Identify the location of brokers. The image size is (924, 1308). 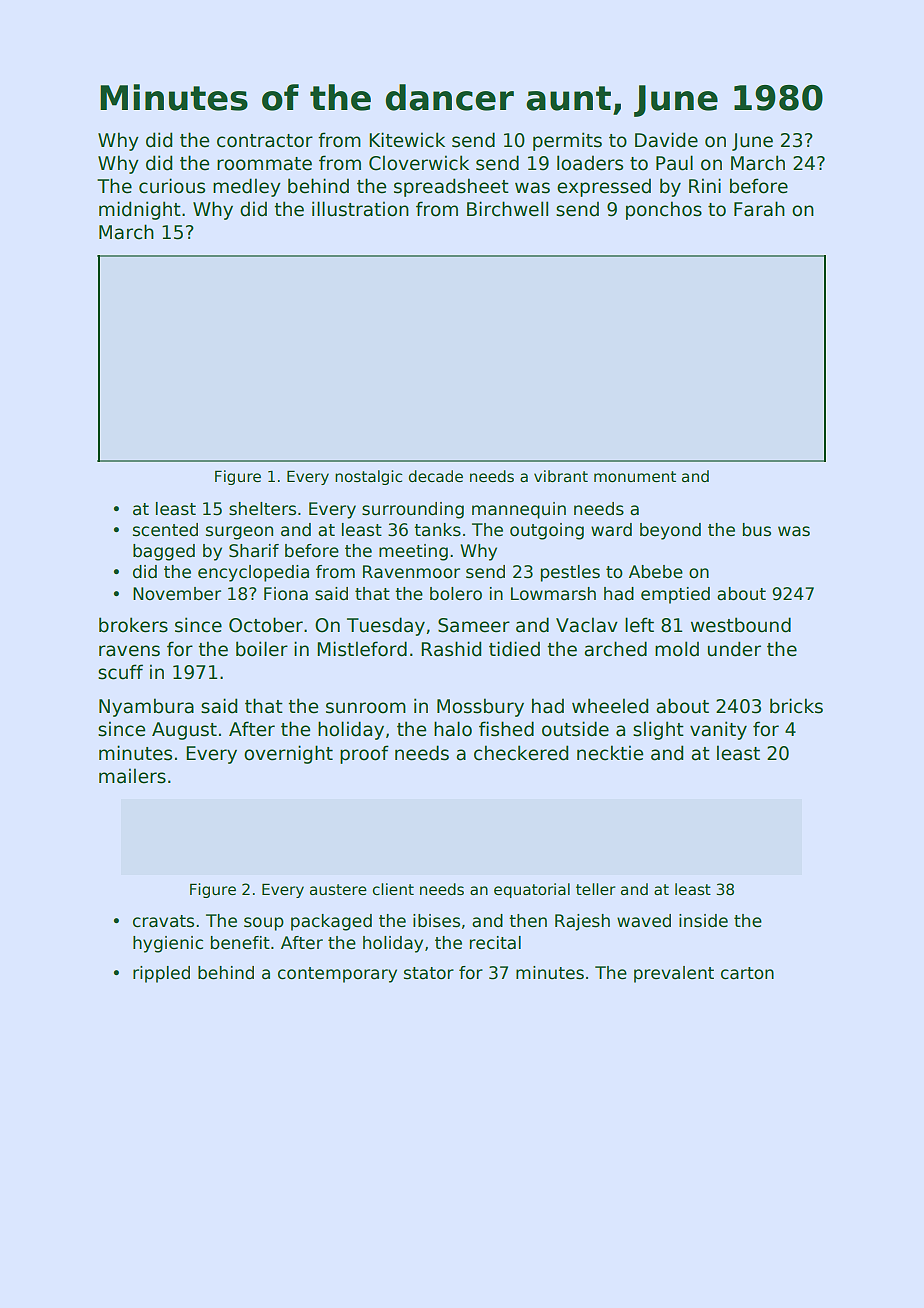
(133, 625).
